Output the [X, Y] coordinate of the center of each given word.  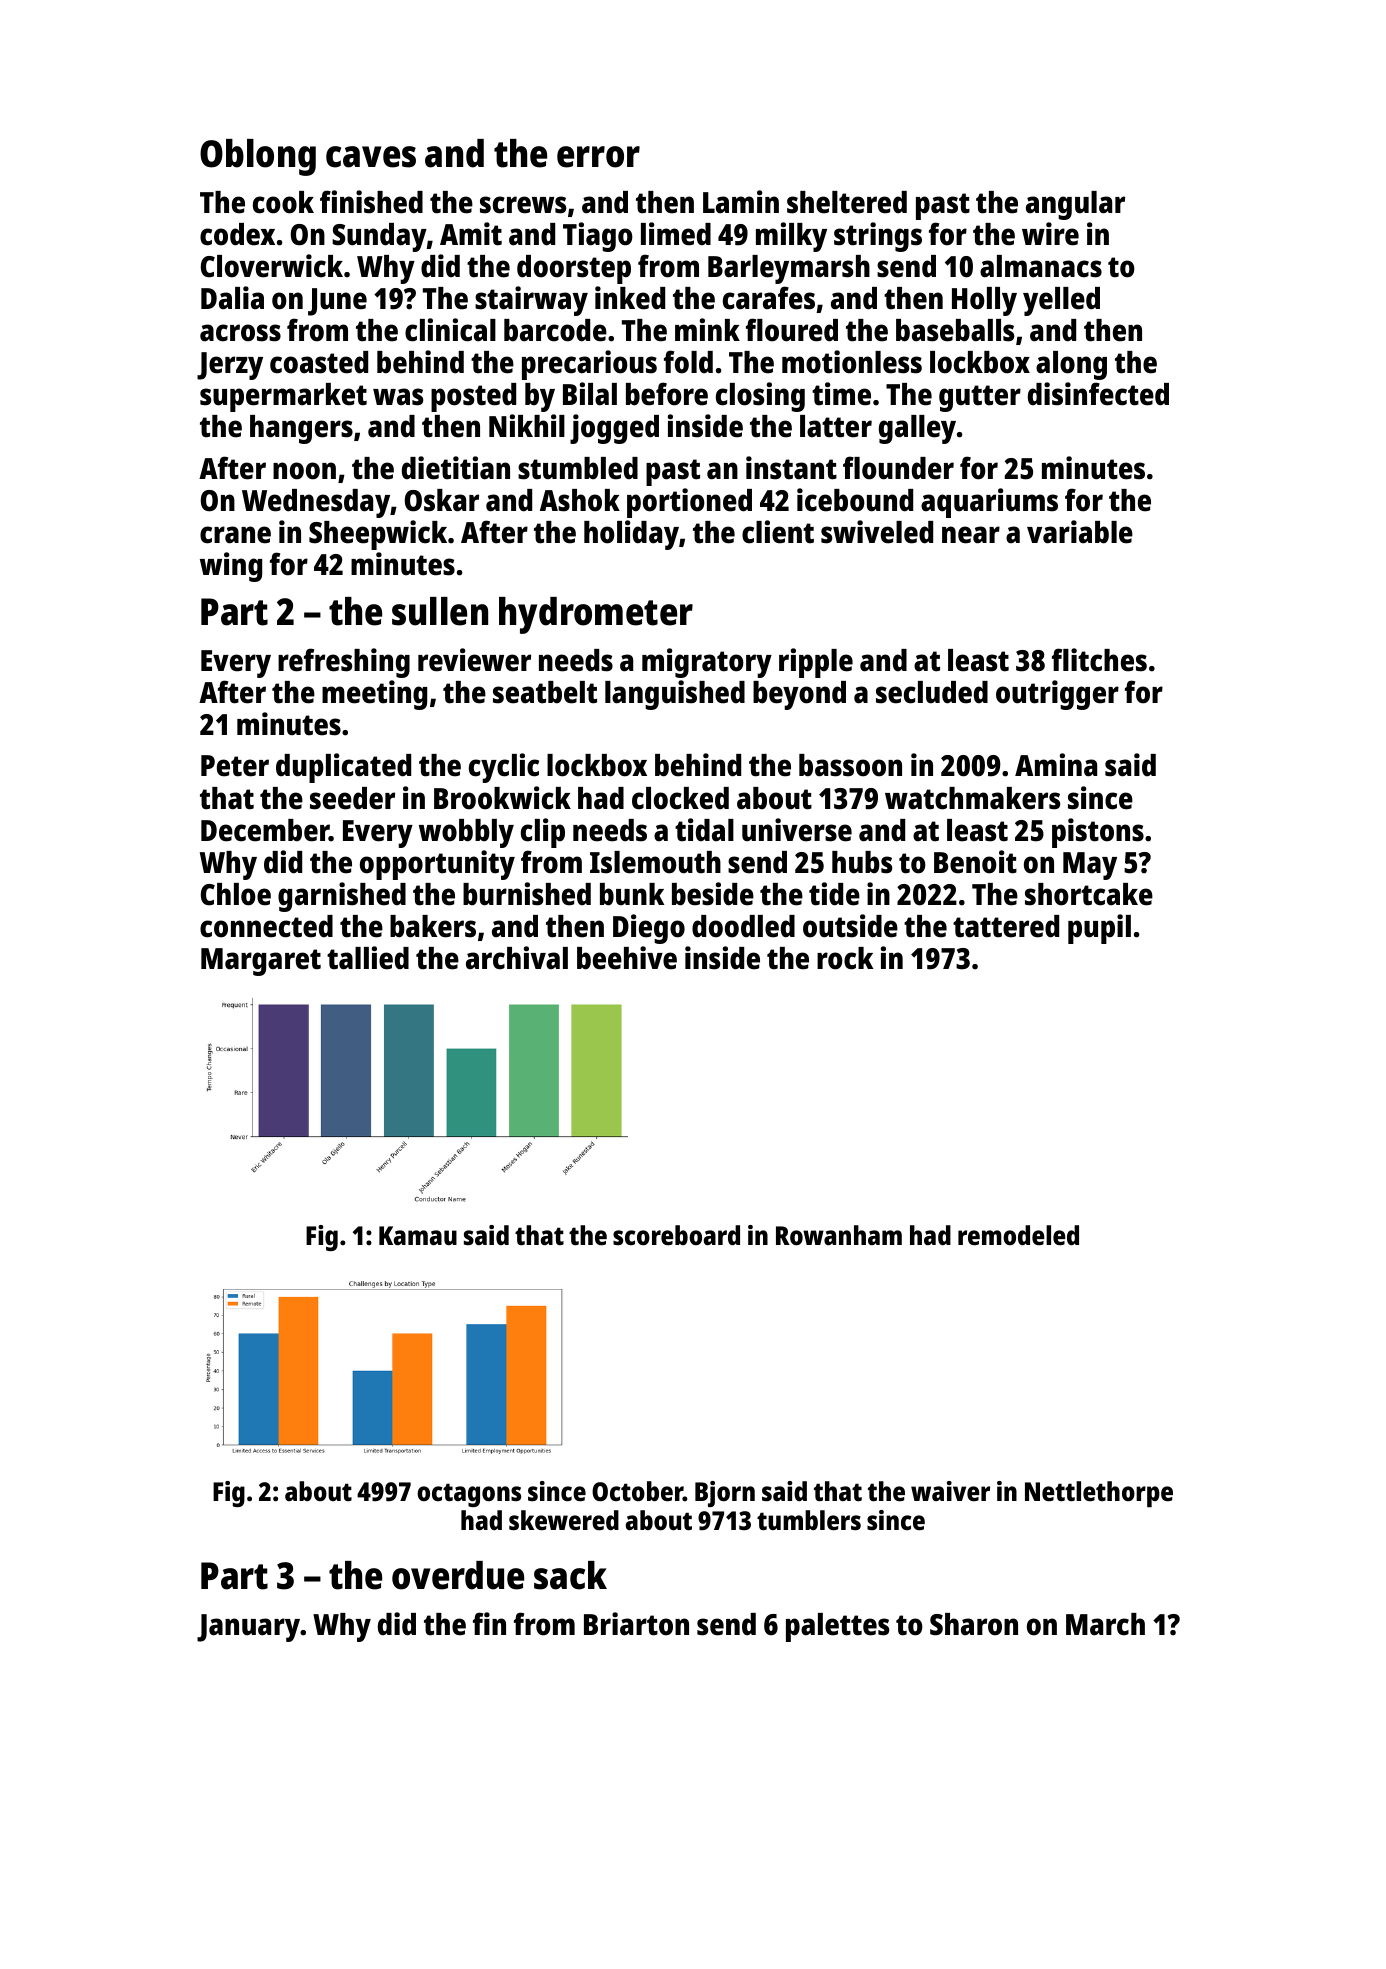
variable [1080, 532]
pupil [1099, 929]
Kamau [418, 1235]
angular [1075, 205]
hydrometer [596, 615]
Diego [649, 929]
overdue [458, 1575]
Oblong [258, 157]
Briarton [636, 1624]
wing [231, 567]
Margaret [261, 962]
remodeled [1018, 1235]
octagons [469, 1495]
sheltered [847, 202]
